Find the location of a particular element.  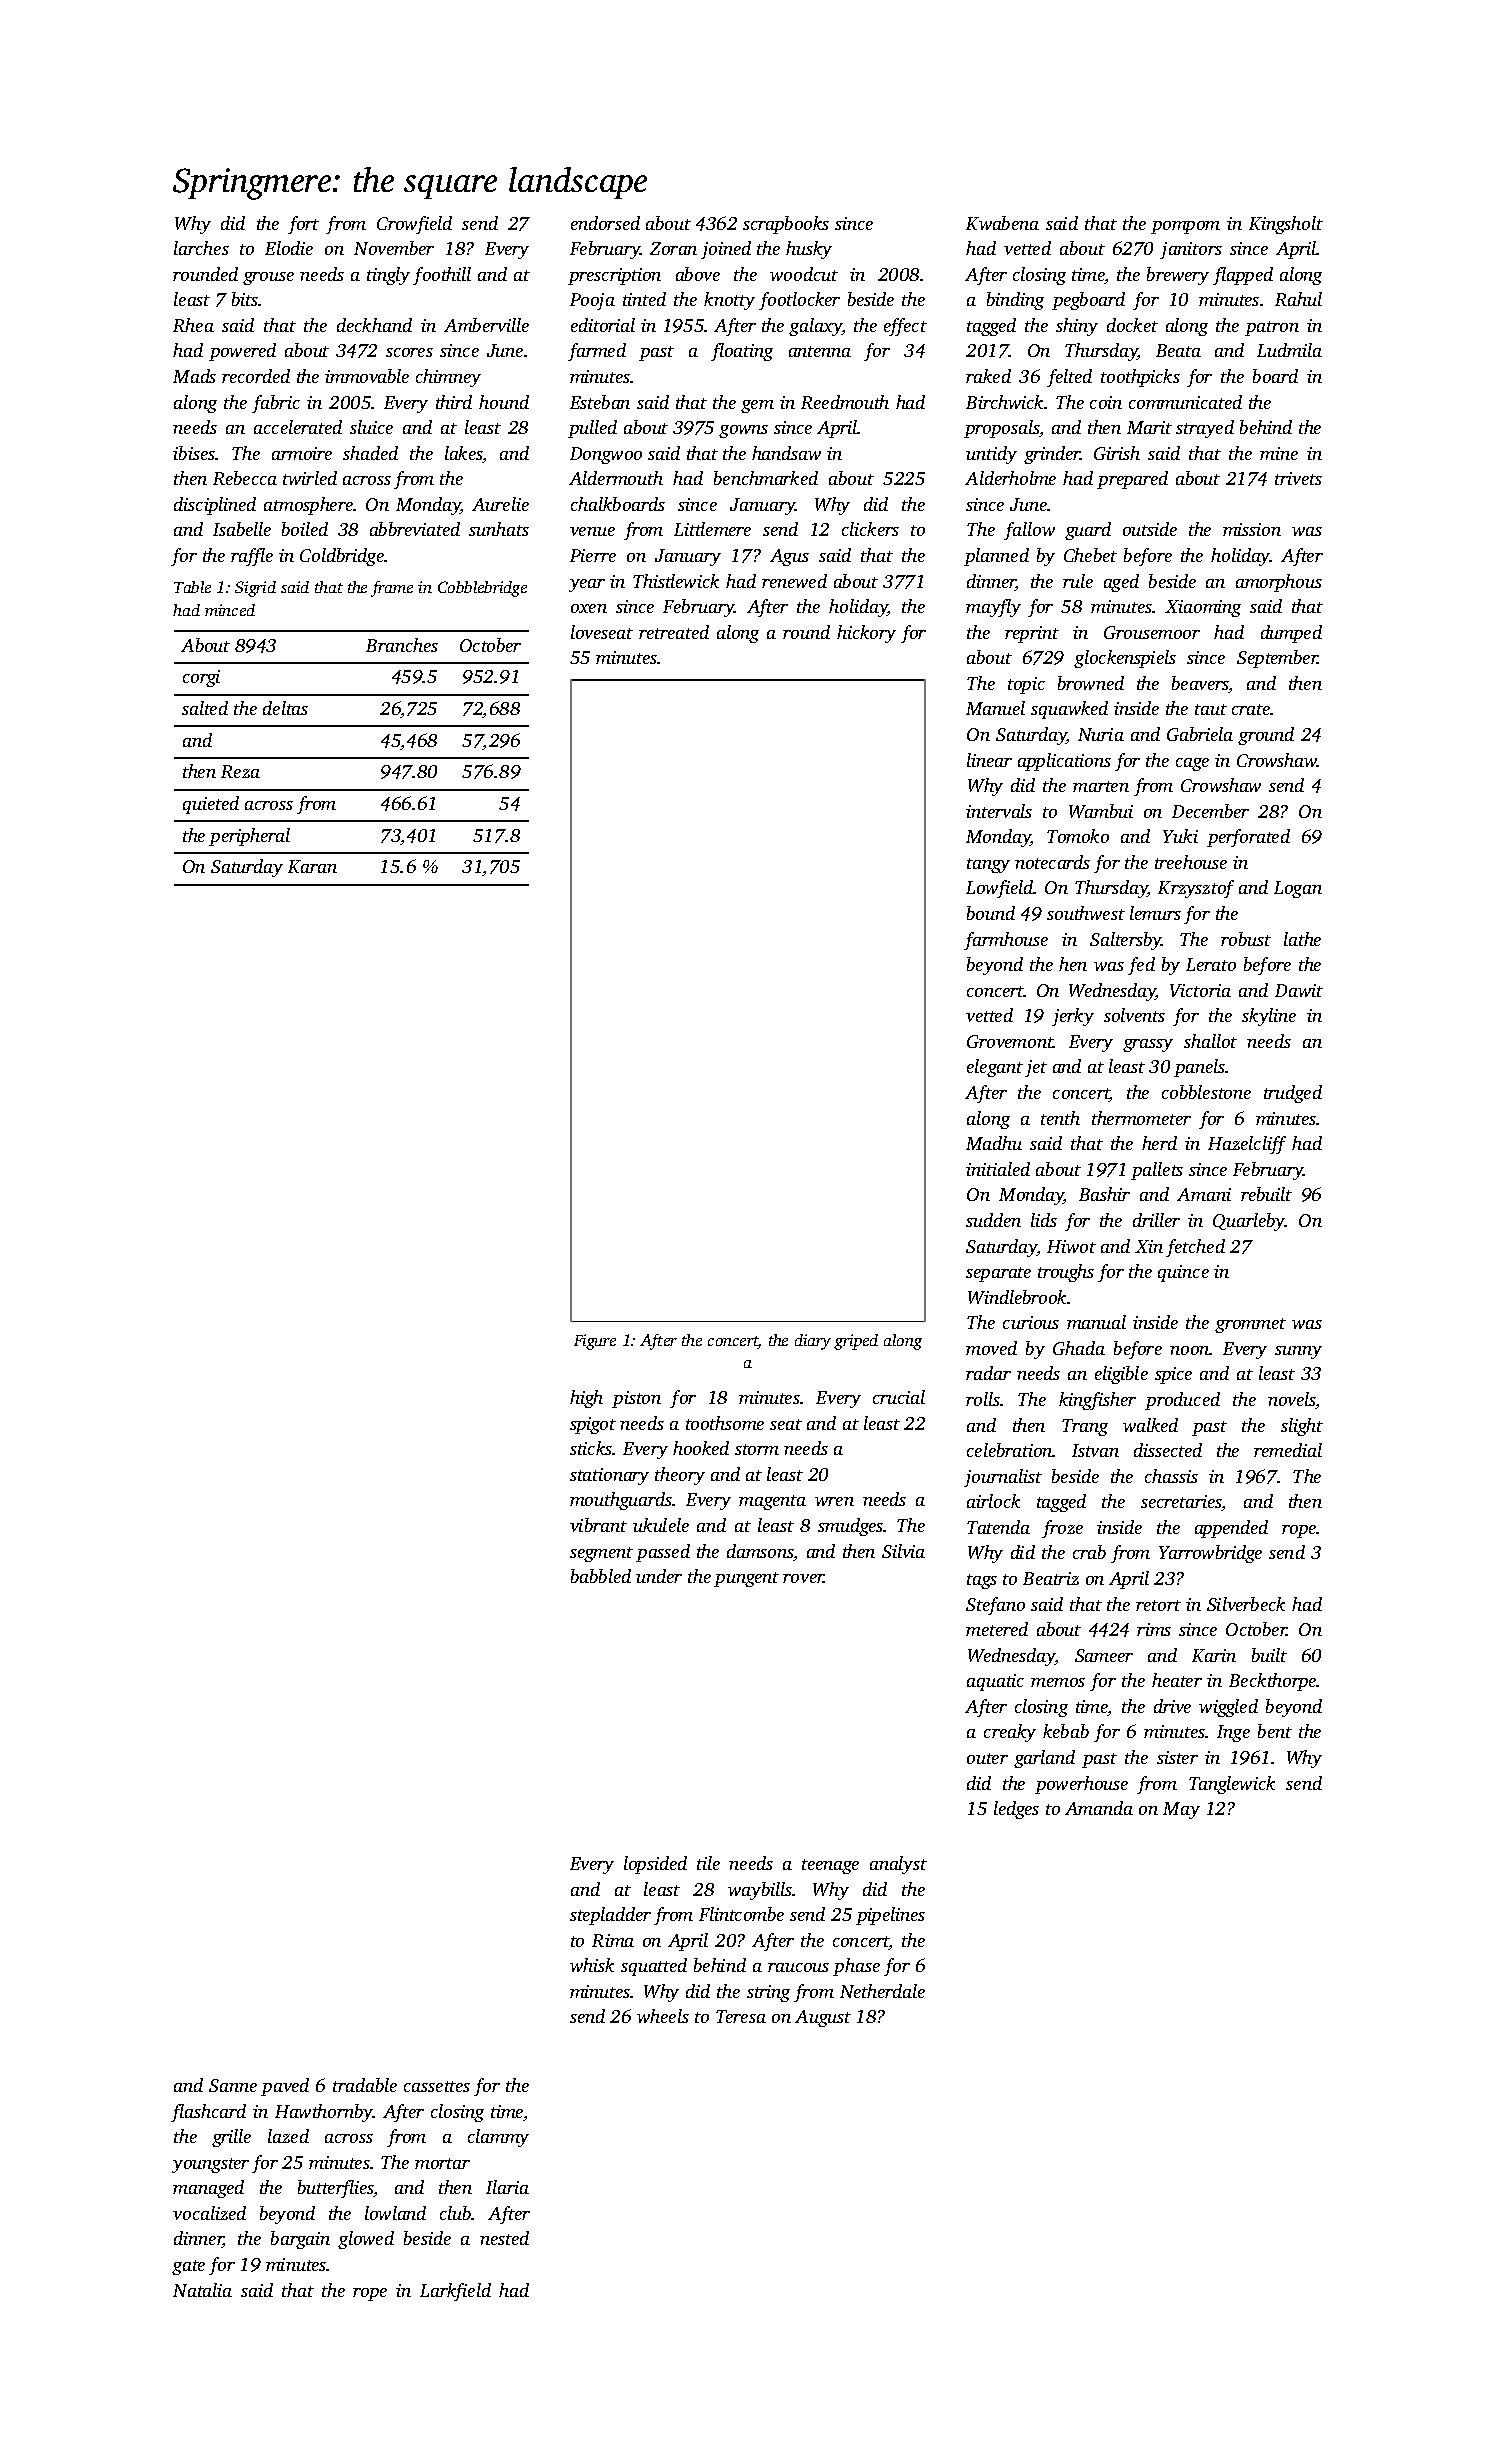

Karan is located at coordinates (312, 866).
